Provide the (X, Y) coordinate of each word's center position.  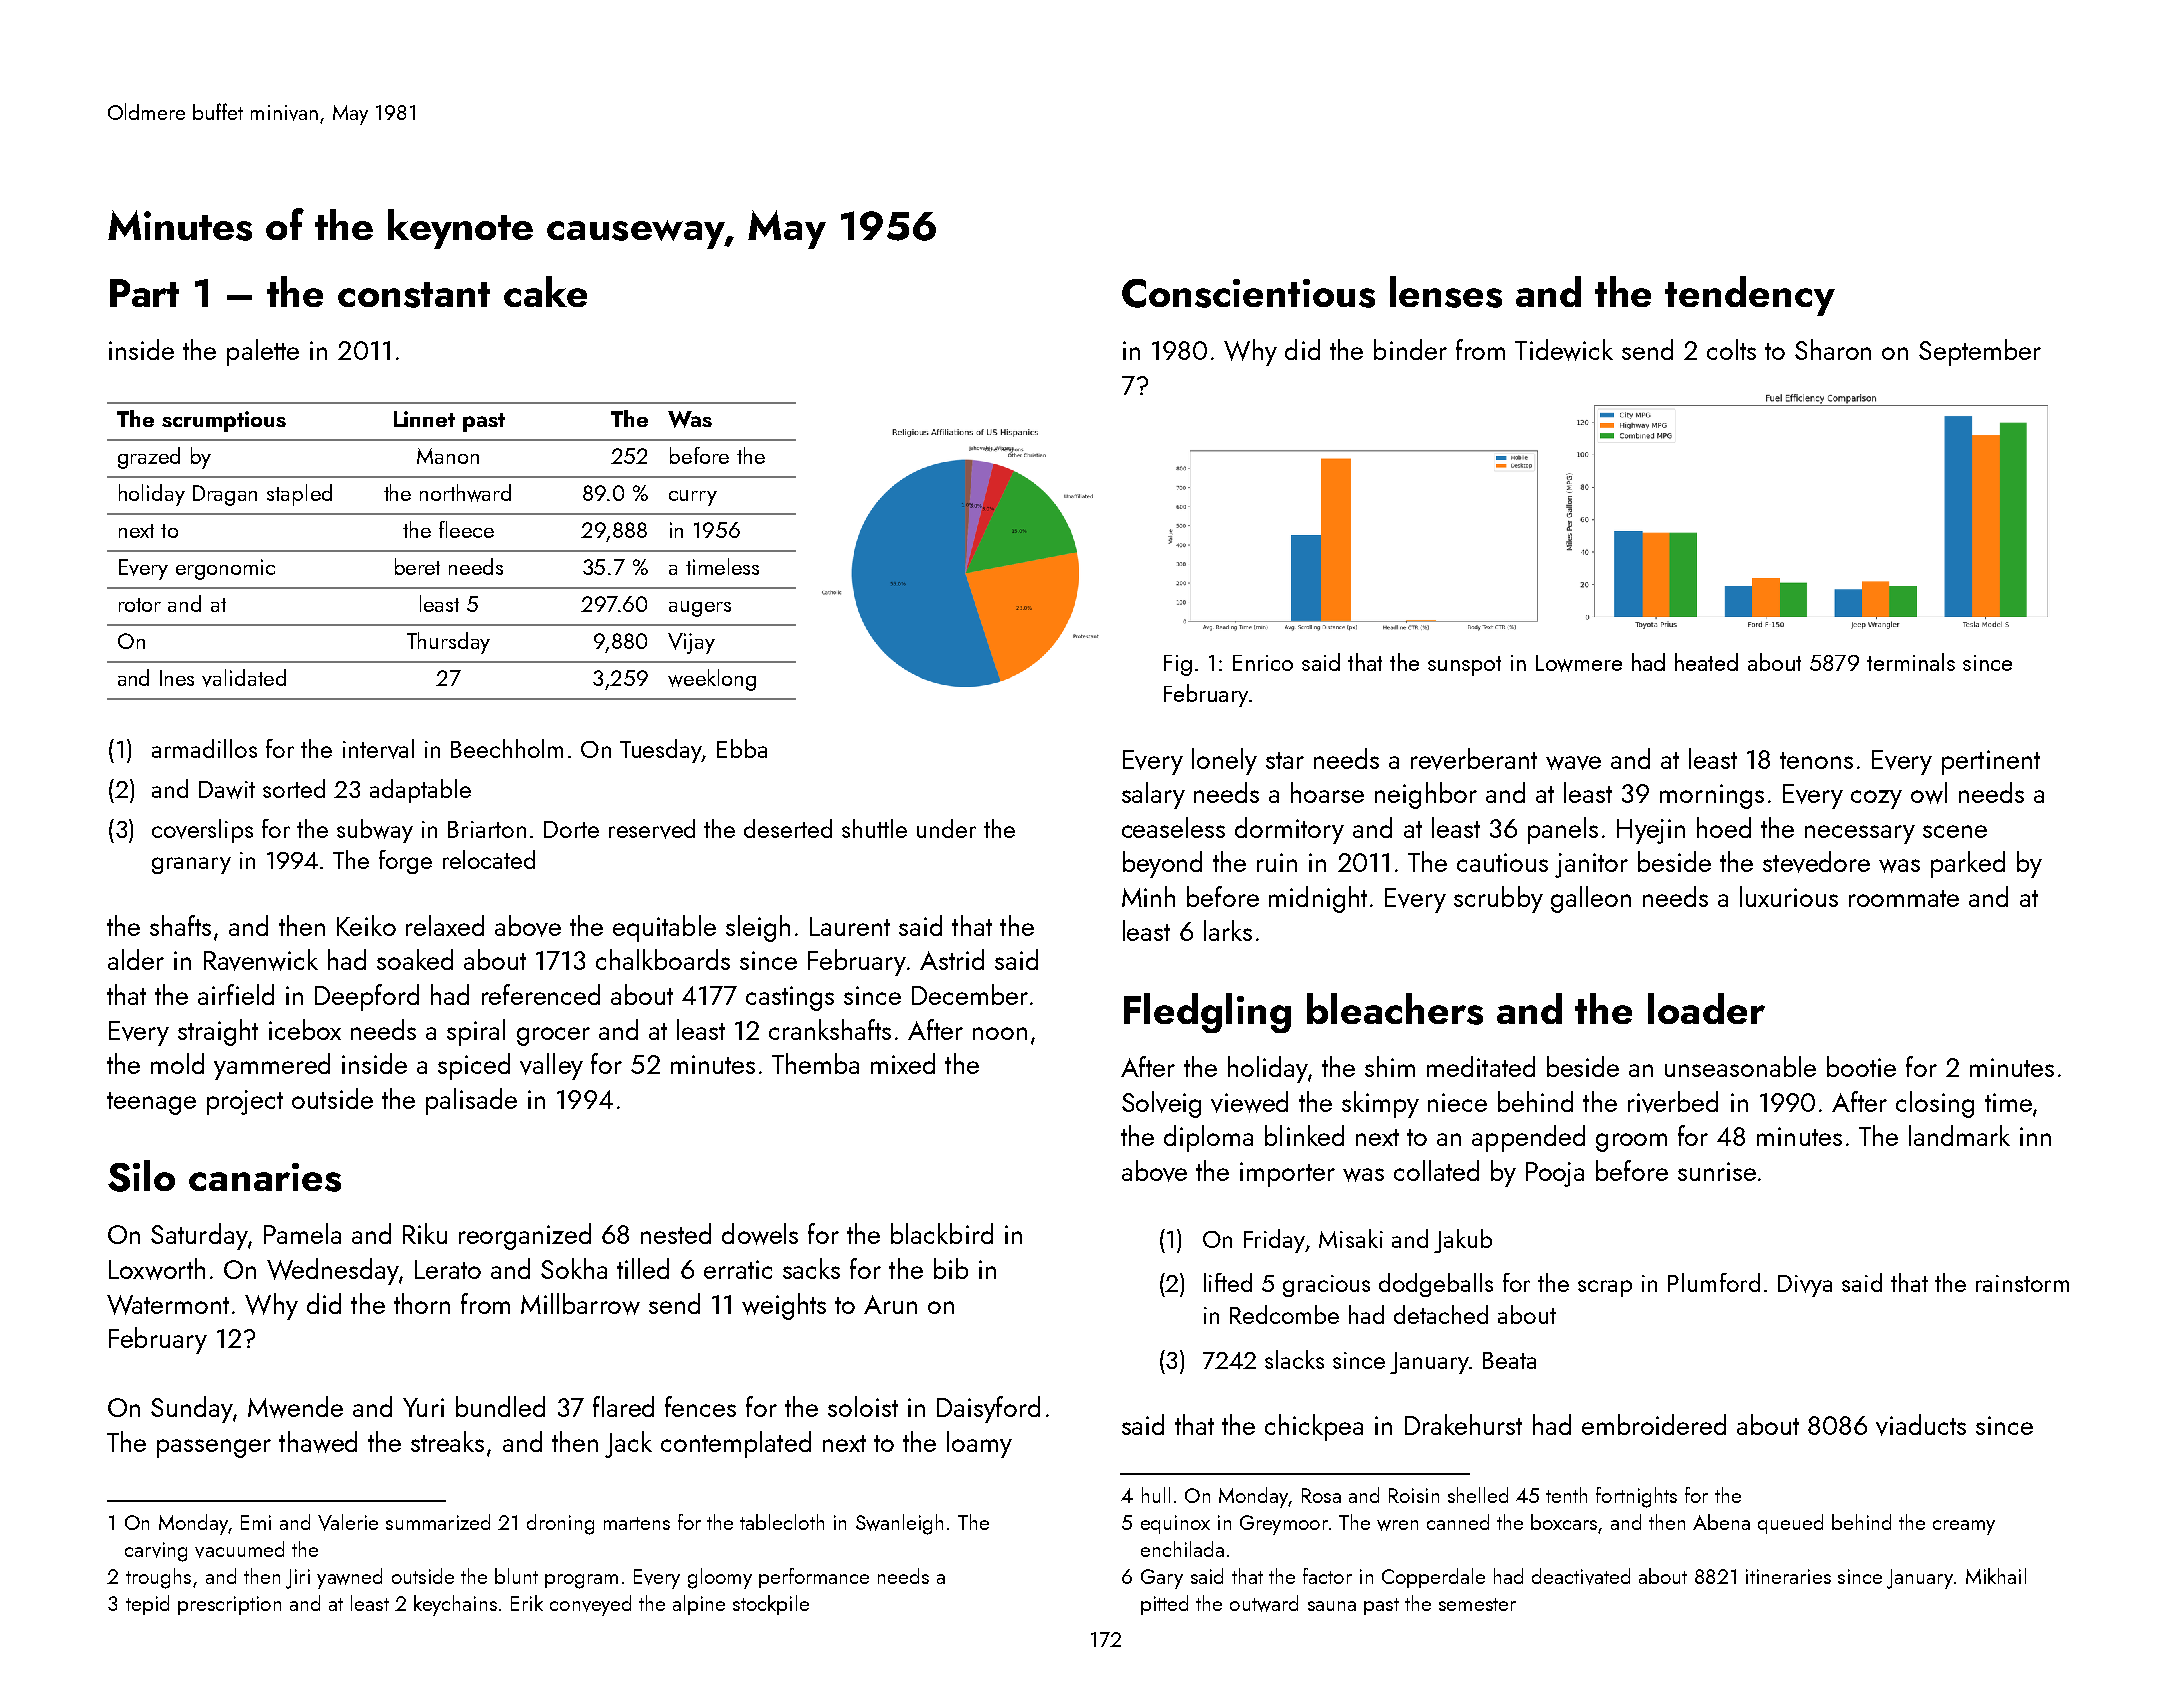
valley (551, 1066)
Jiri (298, 1579)
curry (693, 498)
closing (1935, 1104)
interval (378, 749)
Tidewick (1564, 350)
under (946, 828)
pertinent (1991, 762)
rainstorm (2022, 1283)
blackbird (942, 1233)
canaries (265, 1177)
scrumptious (224, 421)
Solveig (1161, 1104)
